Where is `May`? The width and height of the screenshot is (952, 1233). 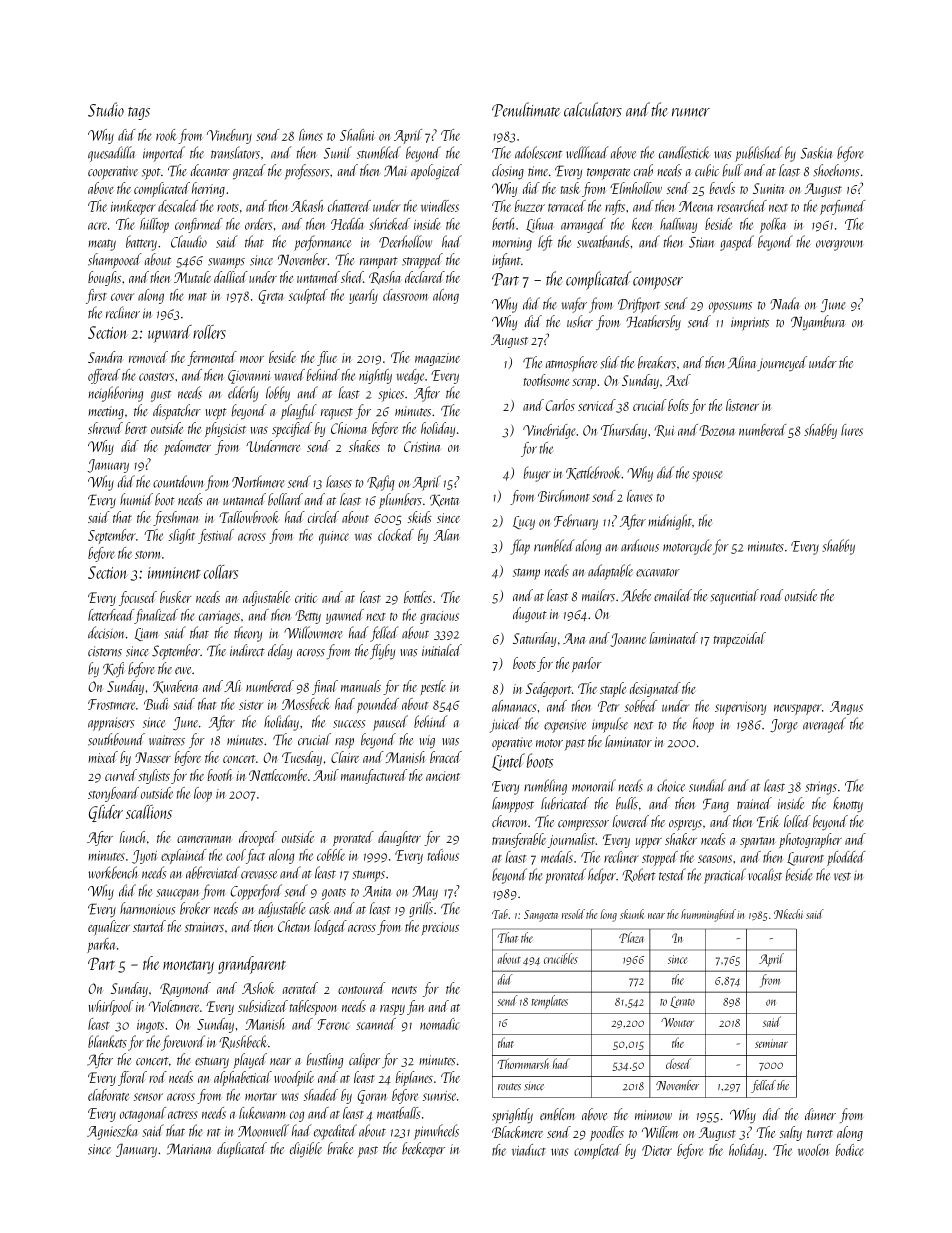
May is located at coordinates (425, 893).
